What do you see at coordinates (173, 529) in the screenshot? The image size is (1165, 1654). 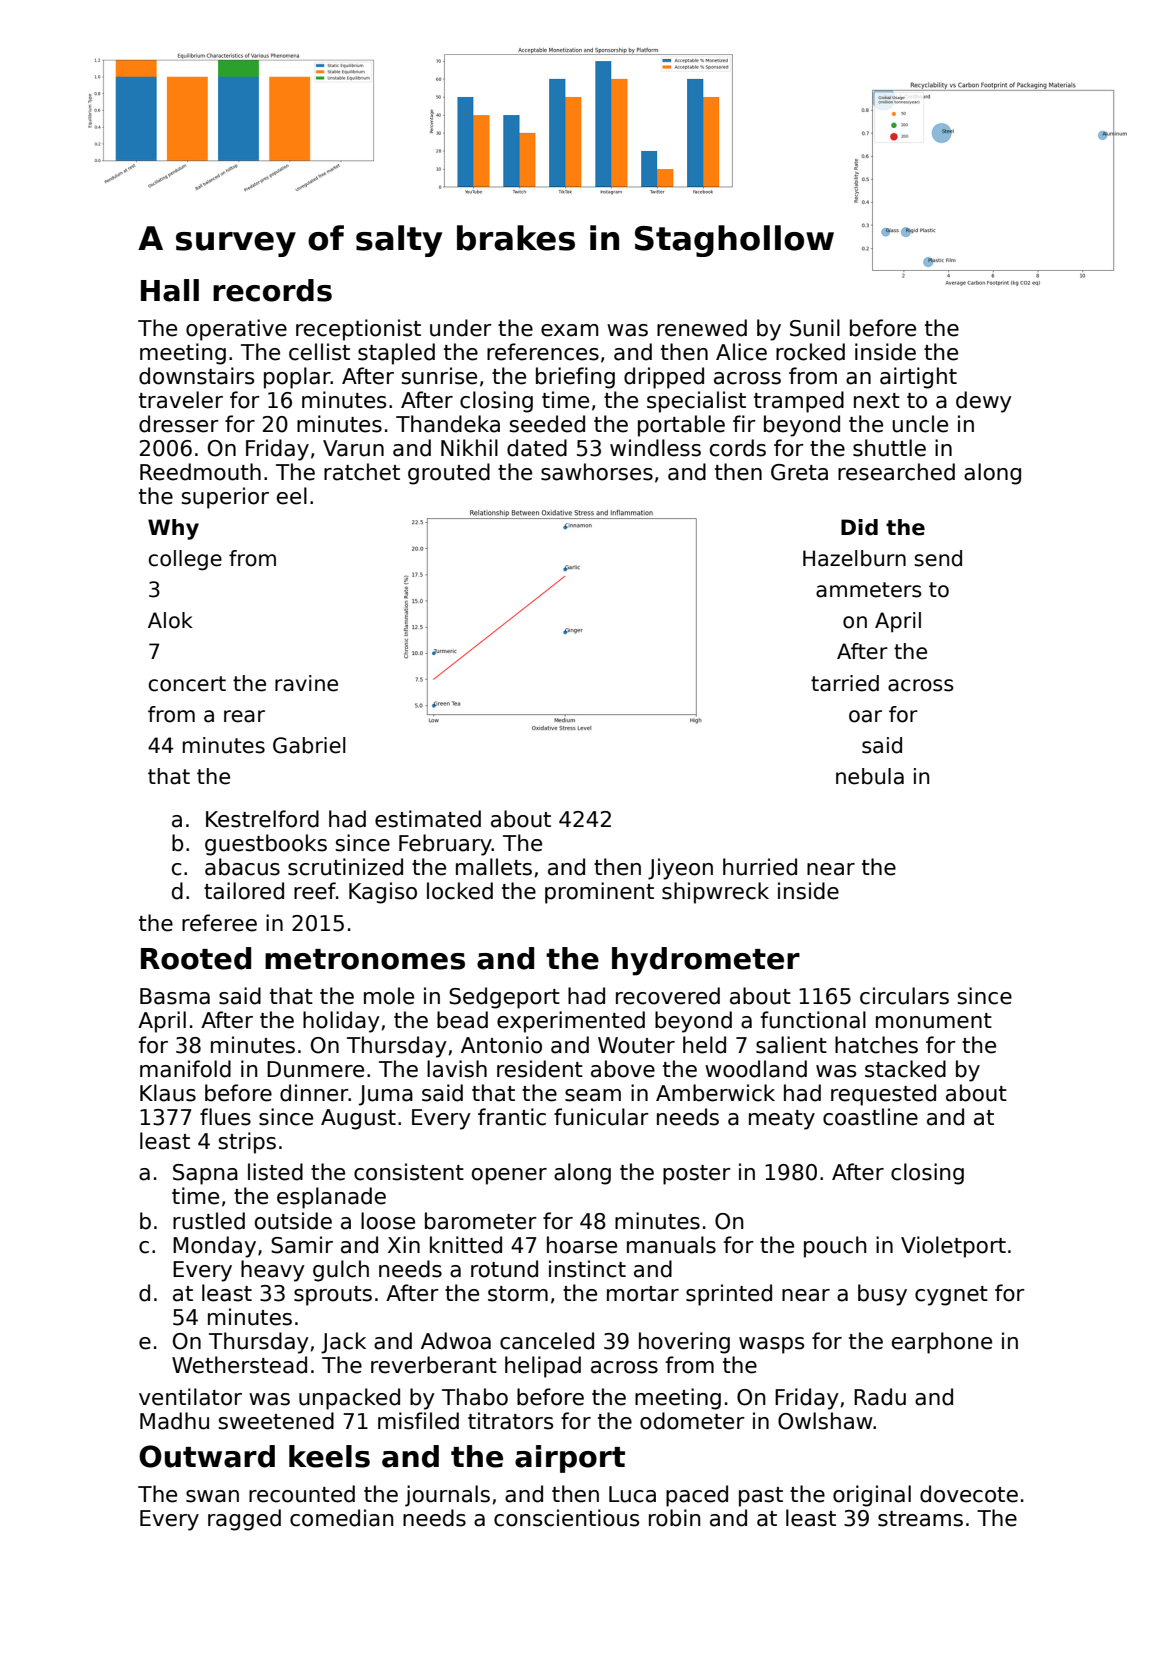 I see `Why` at bounding box center [173, 529].
